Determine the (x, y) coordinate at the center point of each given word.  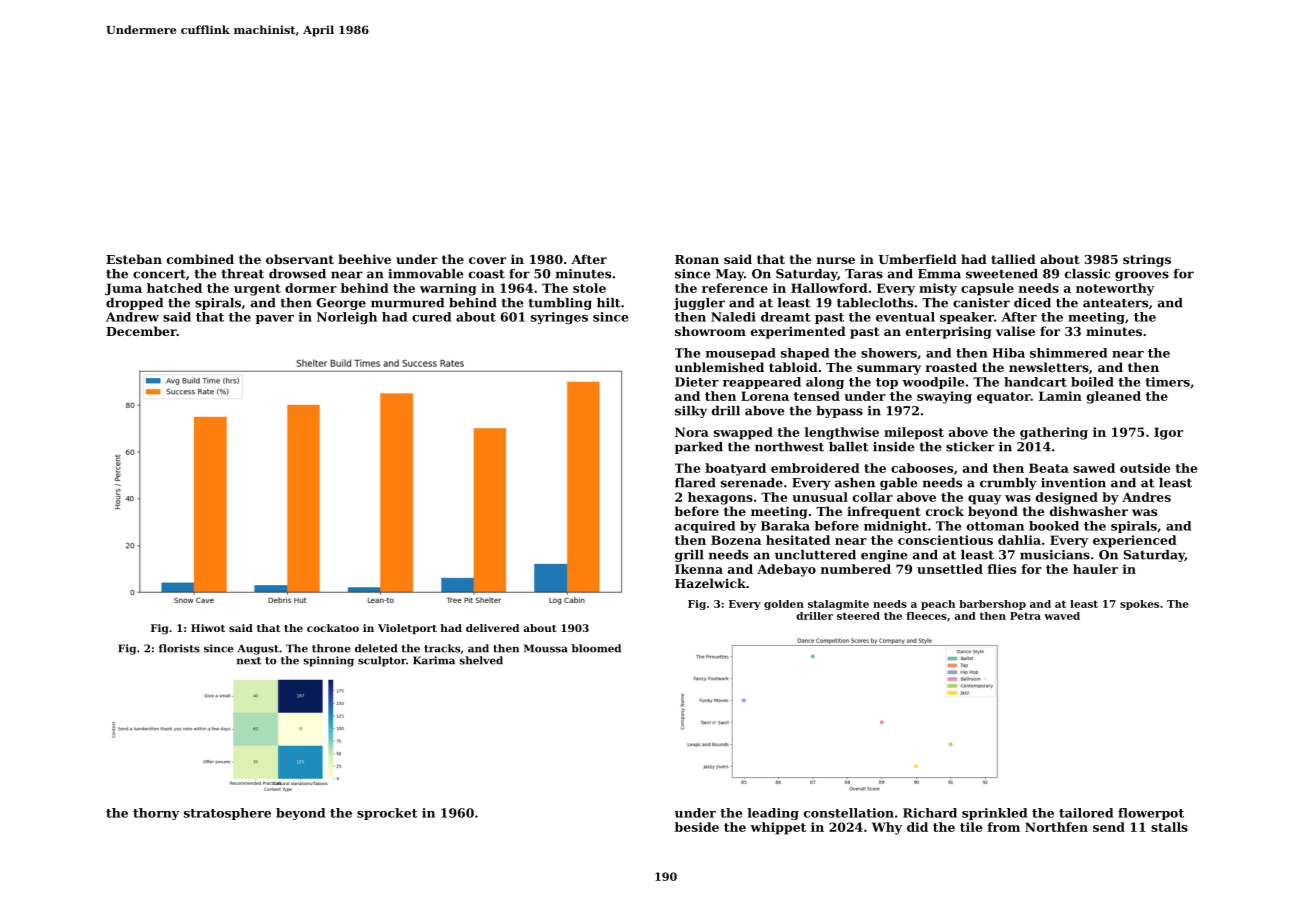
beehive (364, 259)
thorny (156, 814)
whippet (778, 828)
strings (1147, 260)
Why (887, 828)
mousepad (741, 354)
